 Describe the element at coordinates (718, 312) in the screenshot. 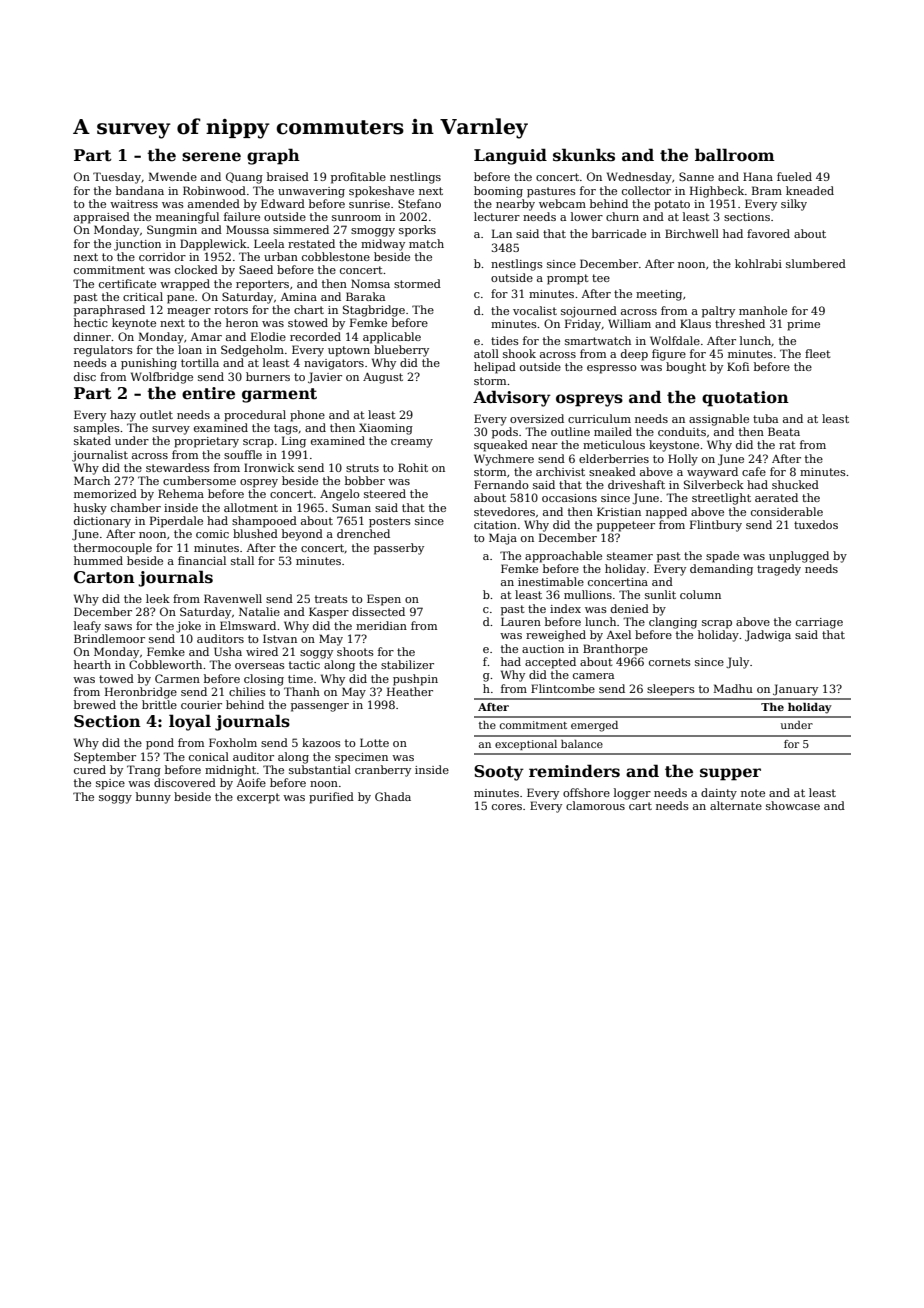

I see `paltry` at that location.
